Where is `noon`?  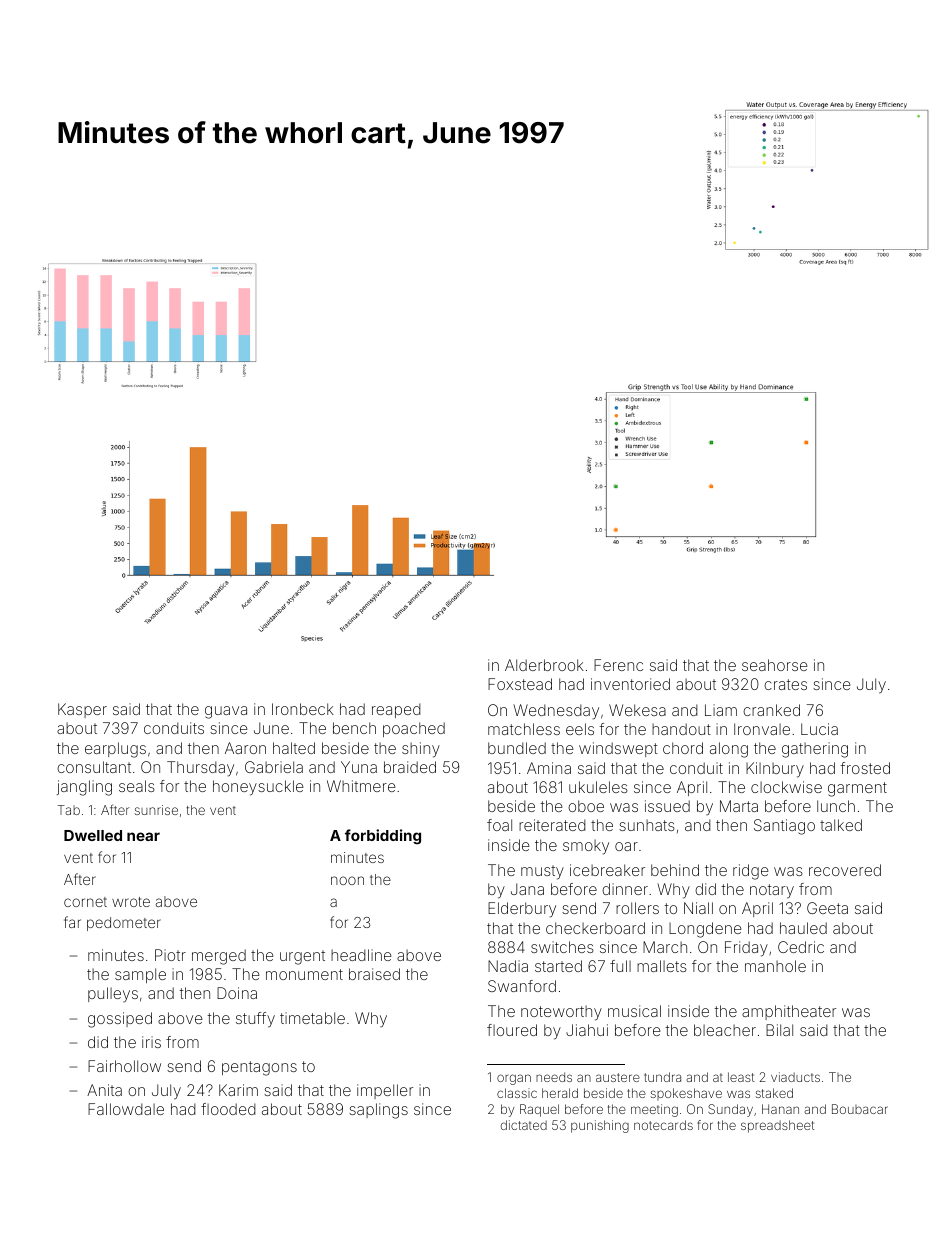 noon is located at coordinates (347, 880).
